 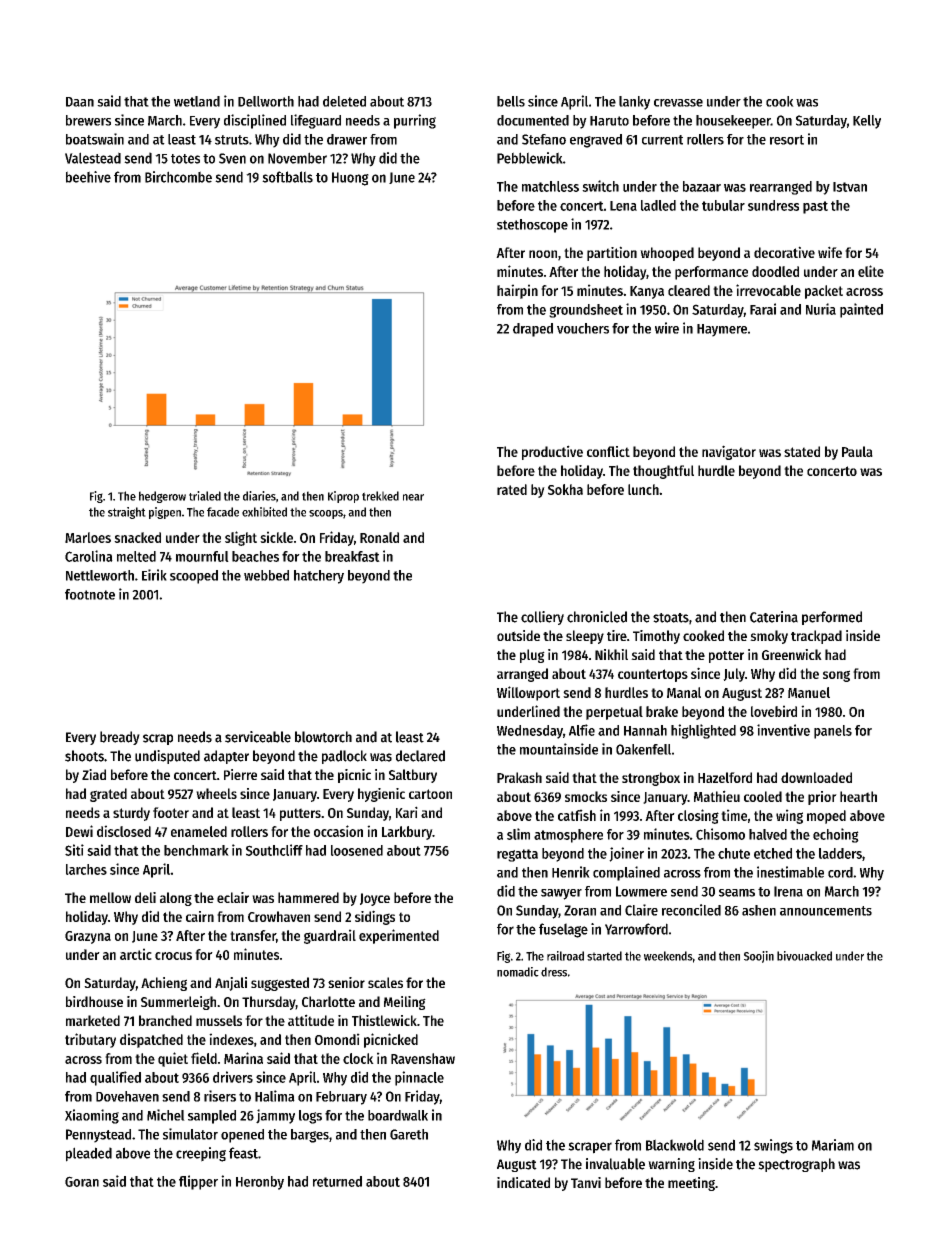 I want to click on Soojin, so click(x=759, y=957).
